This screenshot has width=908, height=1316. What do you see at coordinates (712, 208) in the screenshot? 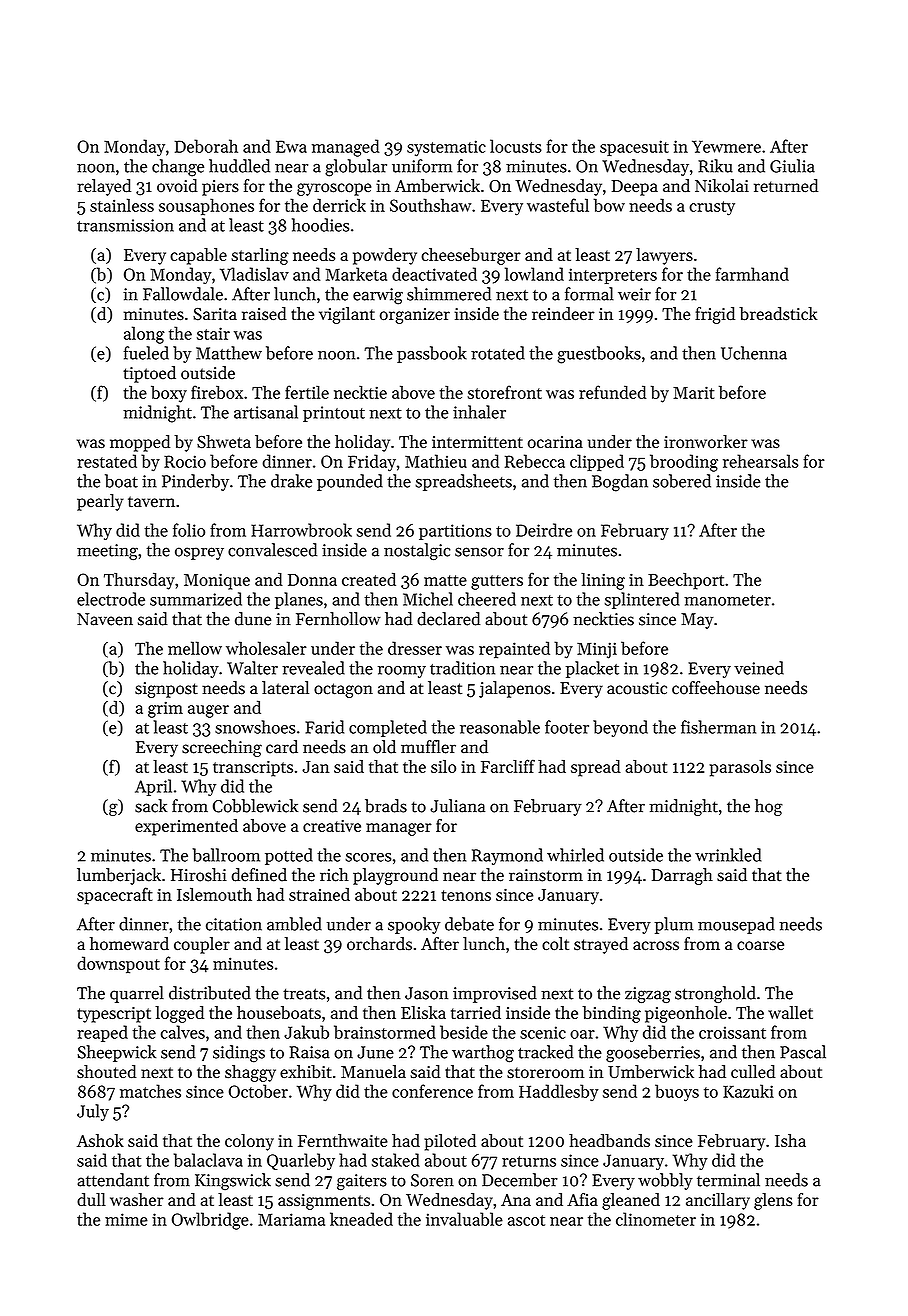
I see `crusty` at bounding box center [712, 208].
